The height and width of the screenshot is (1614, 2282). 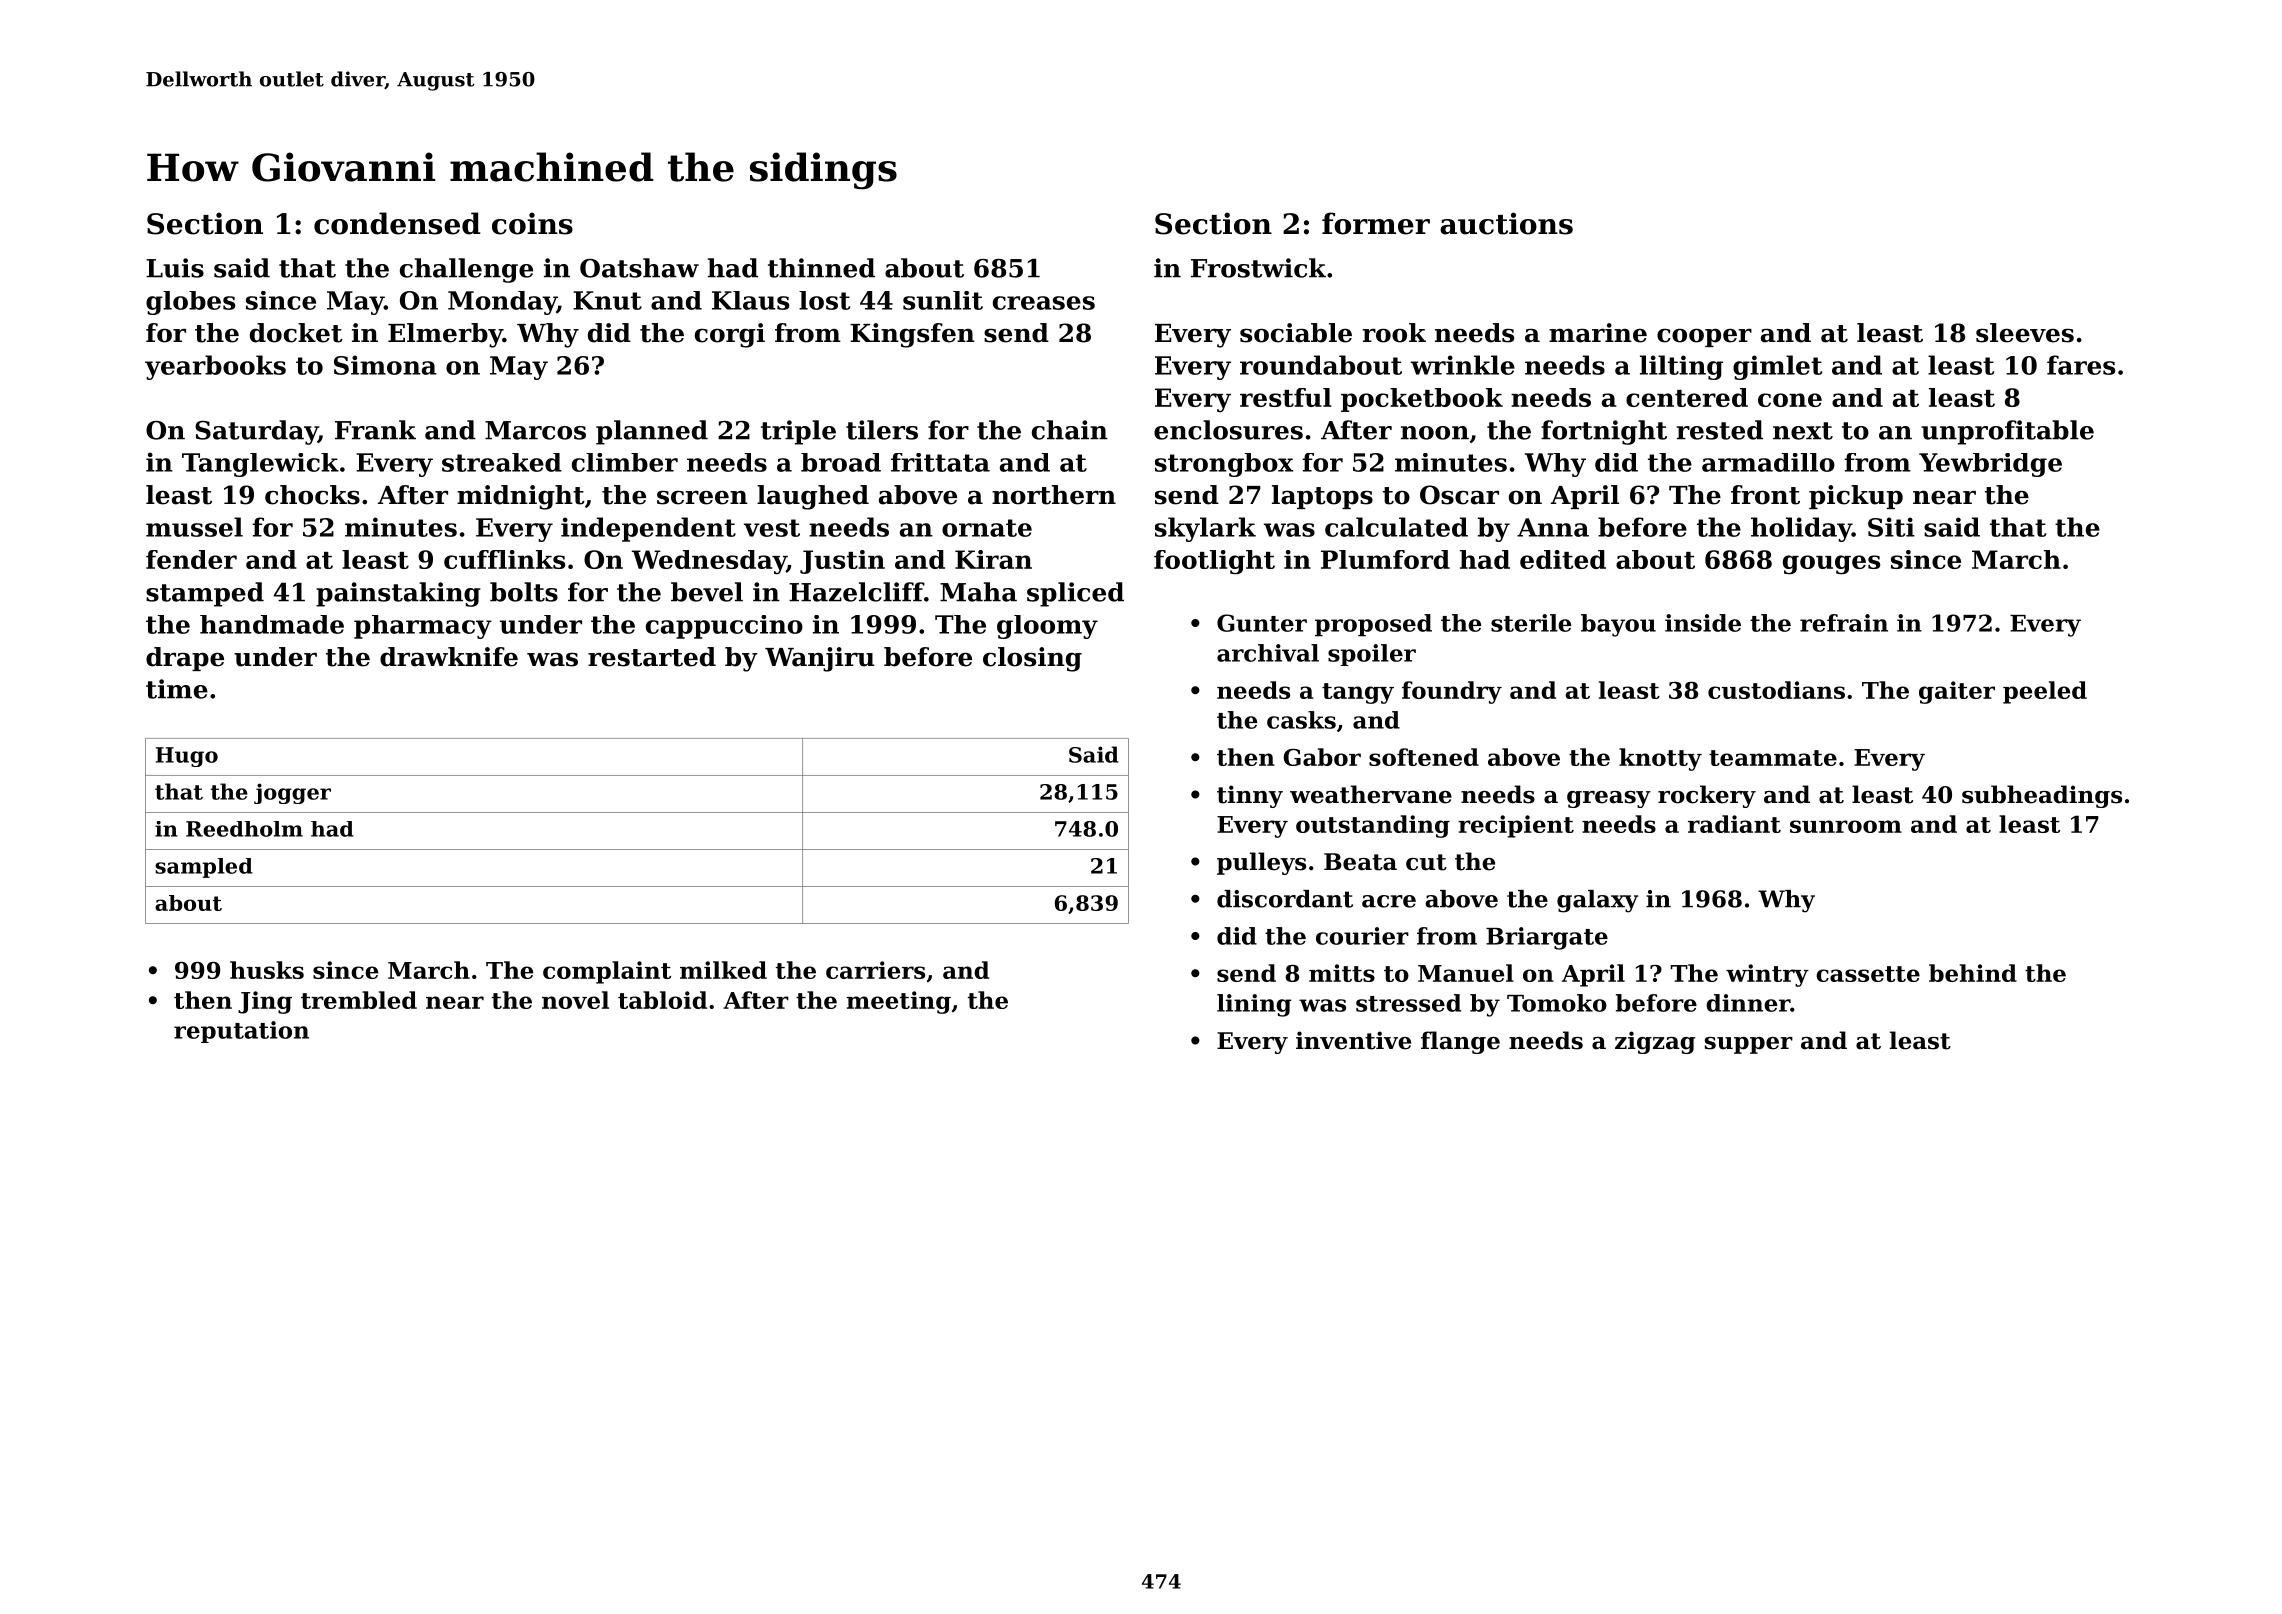 I want to click on archival, so click(x=1268, y=653).
